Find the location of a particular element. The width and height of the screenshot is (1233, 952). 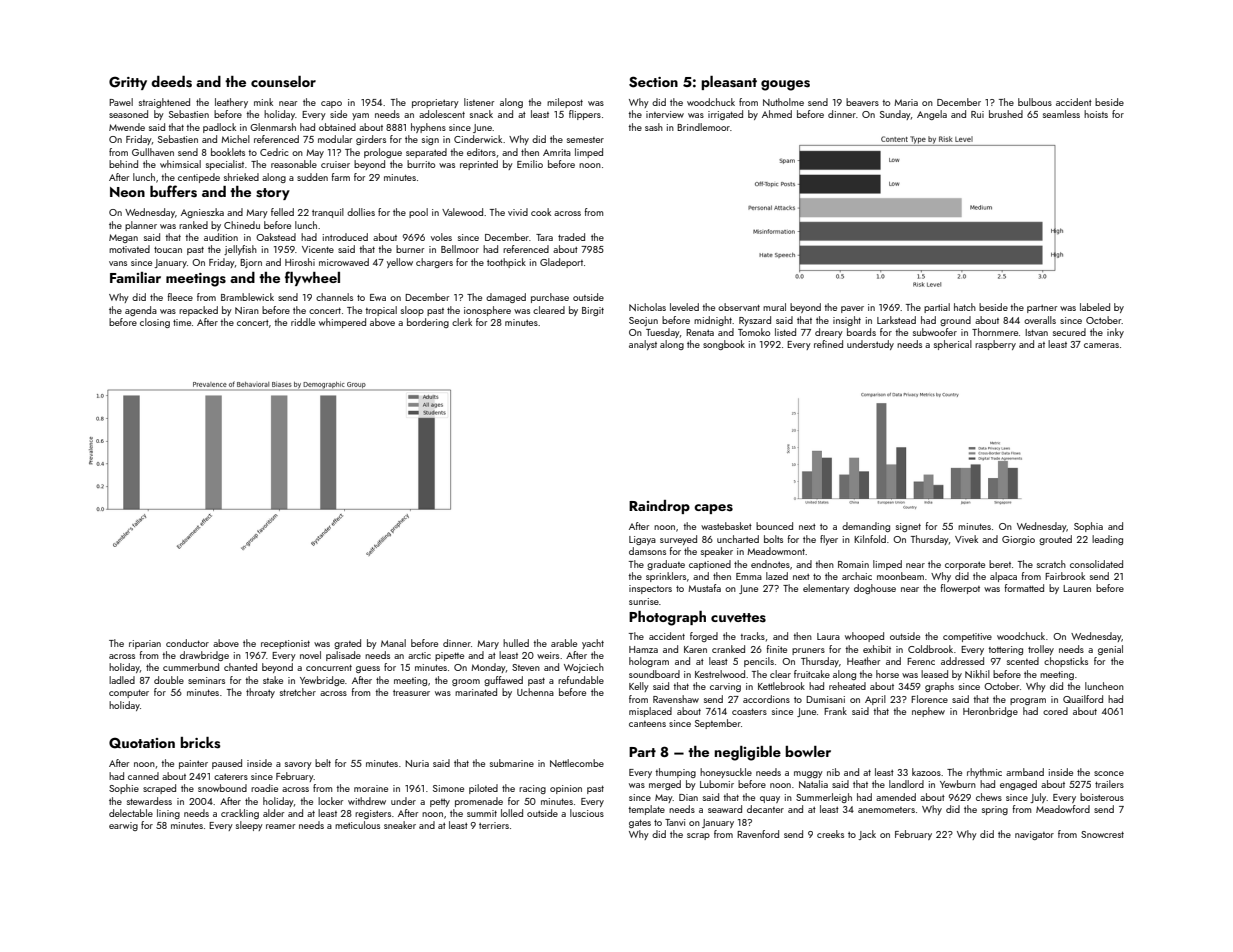

Kelly is located at coordinates (639, 687).
